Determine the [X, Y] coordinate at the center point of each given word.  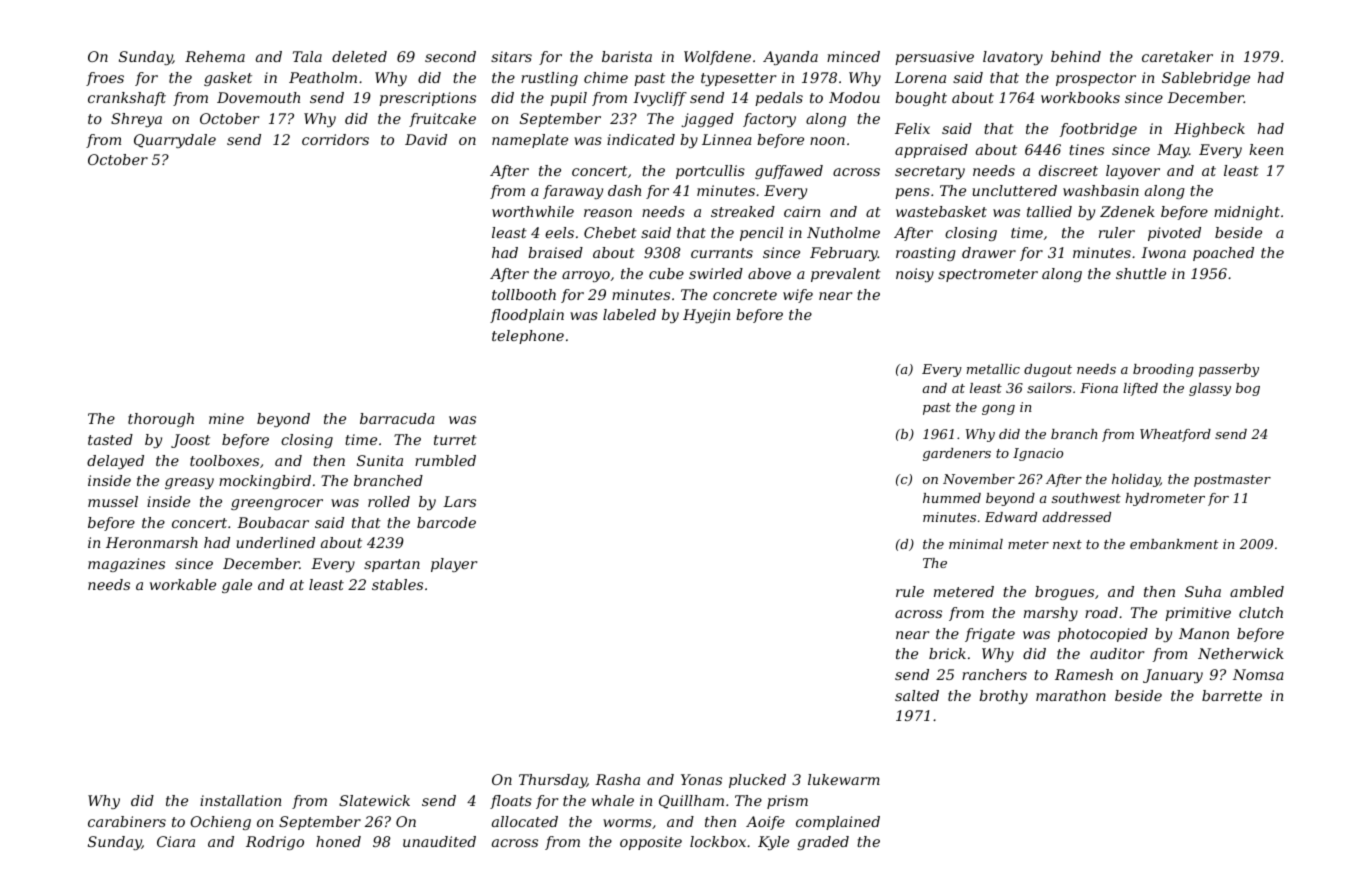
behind [1076, 56]
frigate [990, 635]
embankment [1174, 544]
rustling [549, 79]
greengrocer [277, 504]
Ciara [176, 841]
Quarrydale [175, 141]
